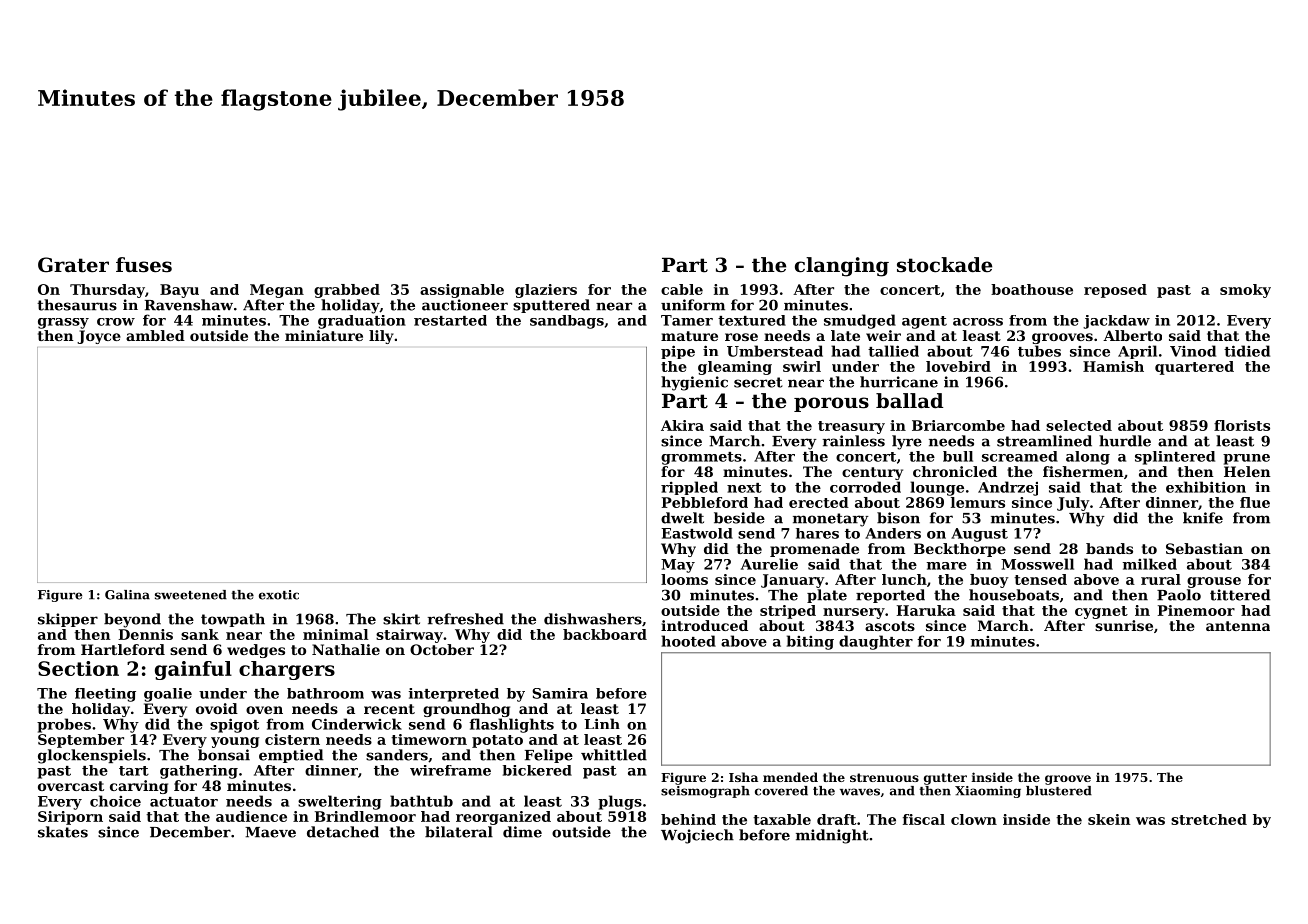 This document has width=1308, height=924. I want to click on grassy, so click(63, 323).
